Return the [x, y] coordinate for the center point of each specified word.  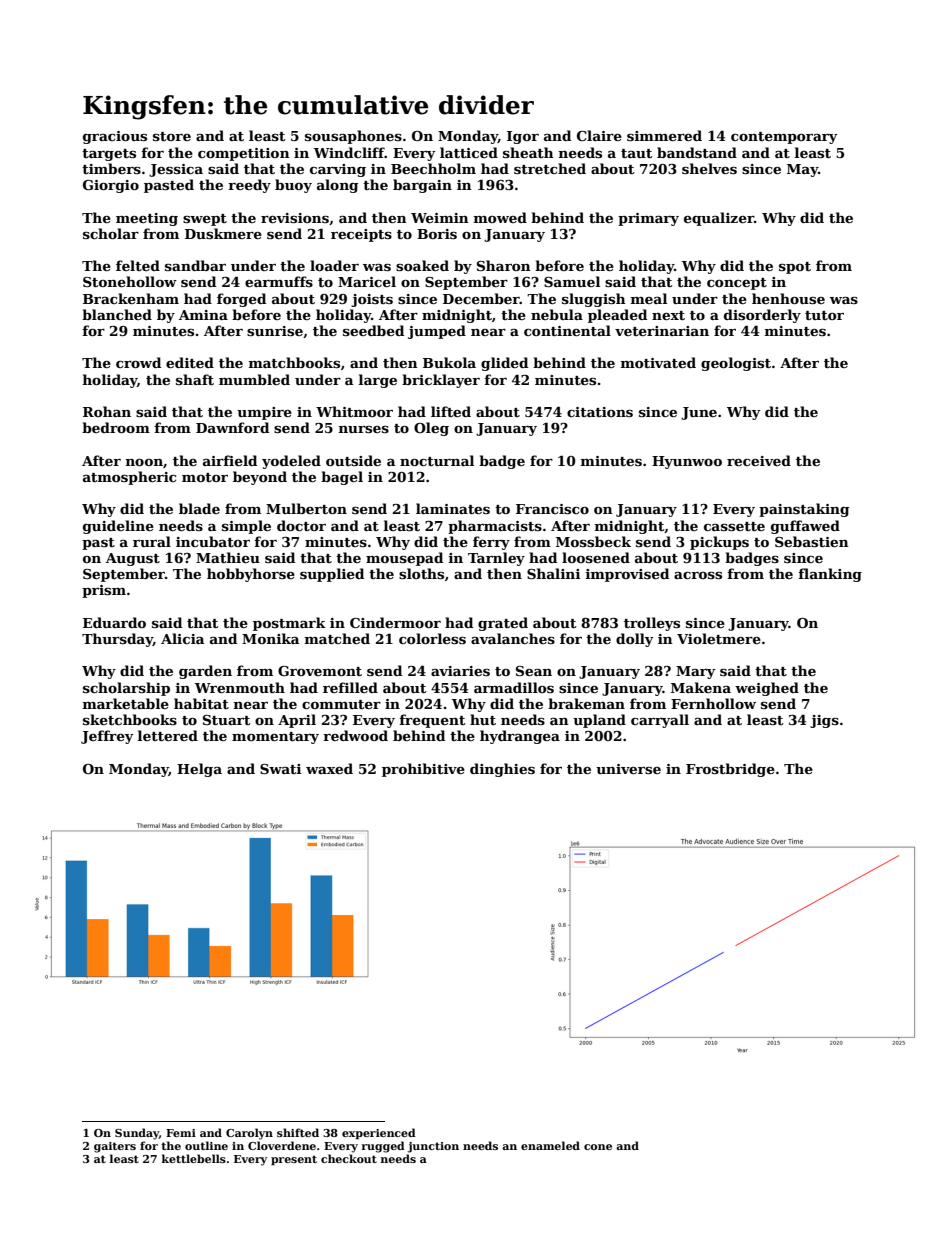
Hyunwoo [687, 462]
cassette [734, 526]
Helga [199, 770]
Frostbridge [730, 770]
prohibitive [423, 770]
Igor [523, 137]
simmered [664, 135]
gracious [115, 137]
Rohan [107, 411]
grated [503, 624]
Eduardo [114, 622]
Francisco [552, 509]
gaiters [115, 1147]
